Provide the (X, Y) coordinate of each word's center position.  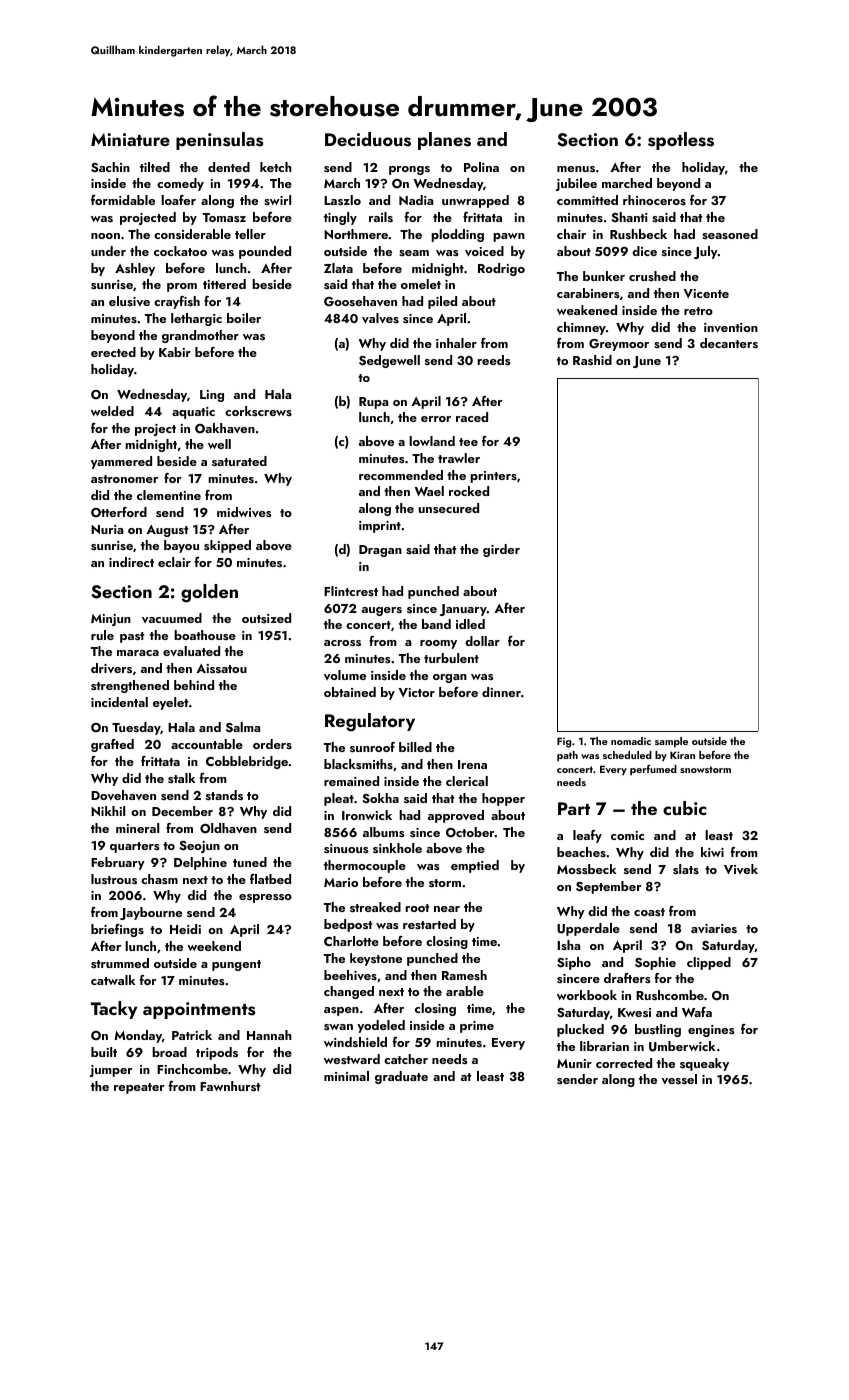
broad (169, 1052)
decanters (729, 343)
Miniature (130, 139)
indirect (131, 562)
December (182, 811)
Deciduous (368, 139)
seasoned (730, 234)
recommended (401, 475)
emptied (475, 866)
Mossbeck (586, 869)
